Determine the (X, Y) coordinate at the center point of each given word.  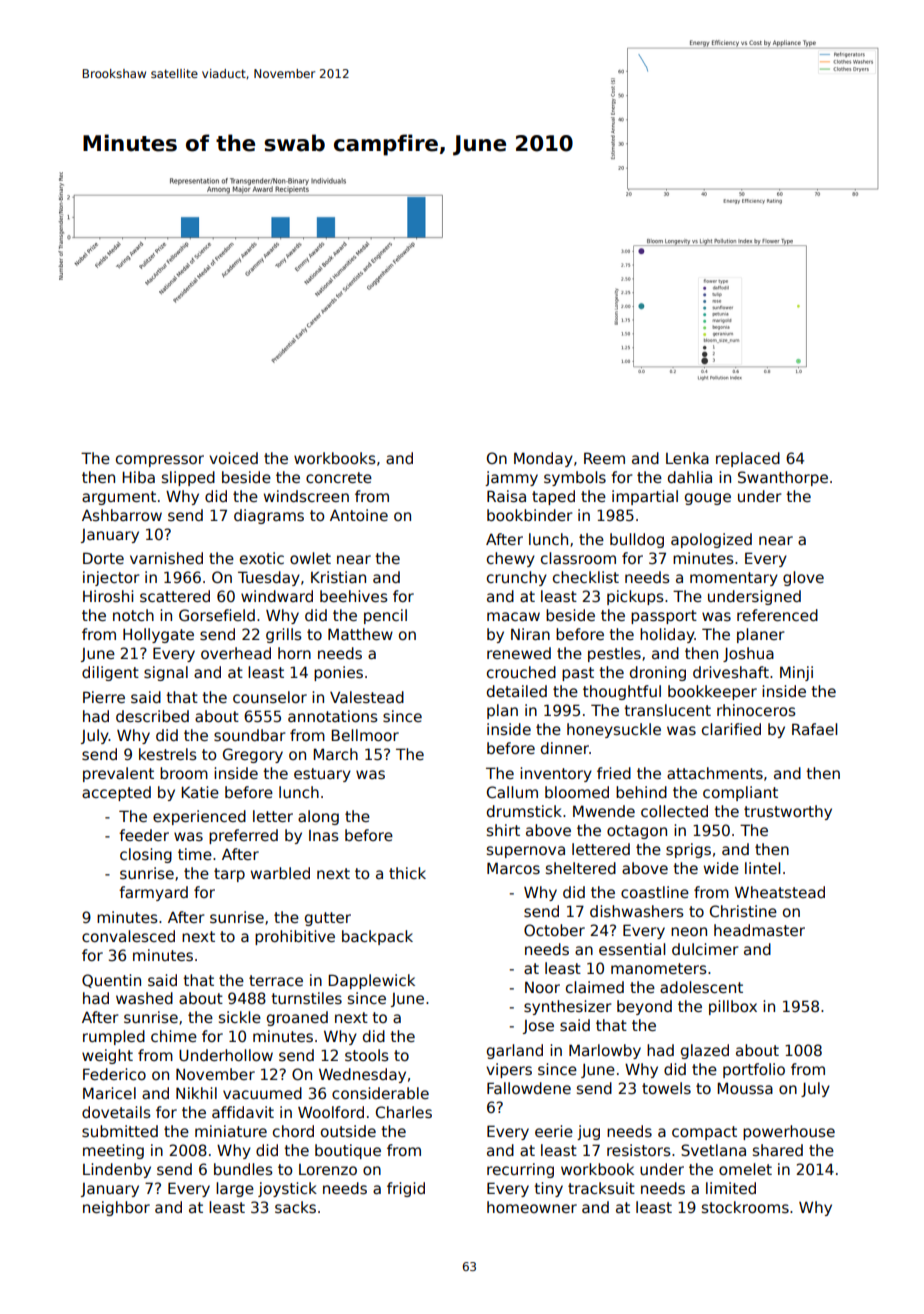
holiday (667, 635)
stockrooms (745, 1207)
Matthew (360, 634)
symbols (575, 478)
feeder (144, 835)
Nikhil (196, 1093)
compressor (160, 461)
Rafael (814, 729)
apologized (711, 540)
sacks (295, 1207)
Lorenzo (328, 1169)
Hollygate (158, 635)
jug (588, 1132)
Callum (512, 792)
